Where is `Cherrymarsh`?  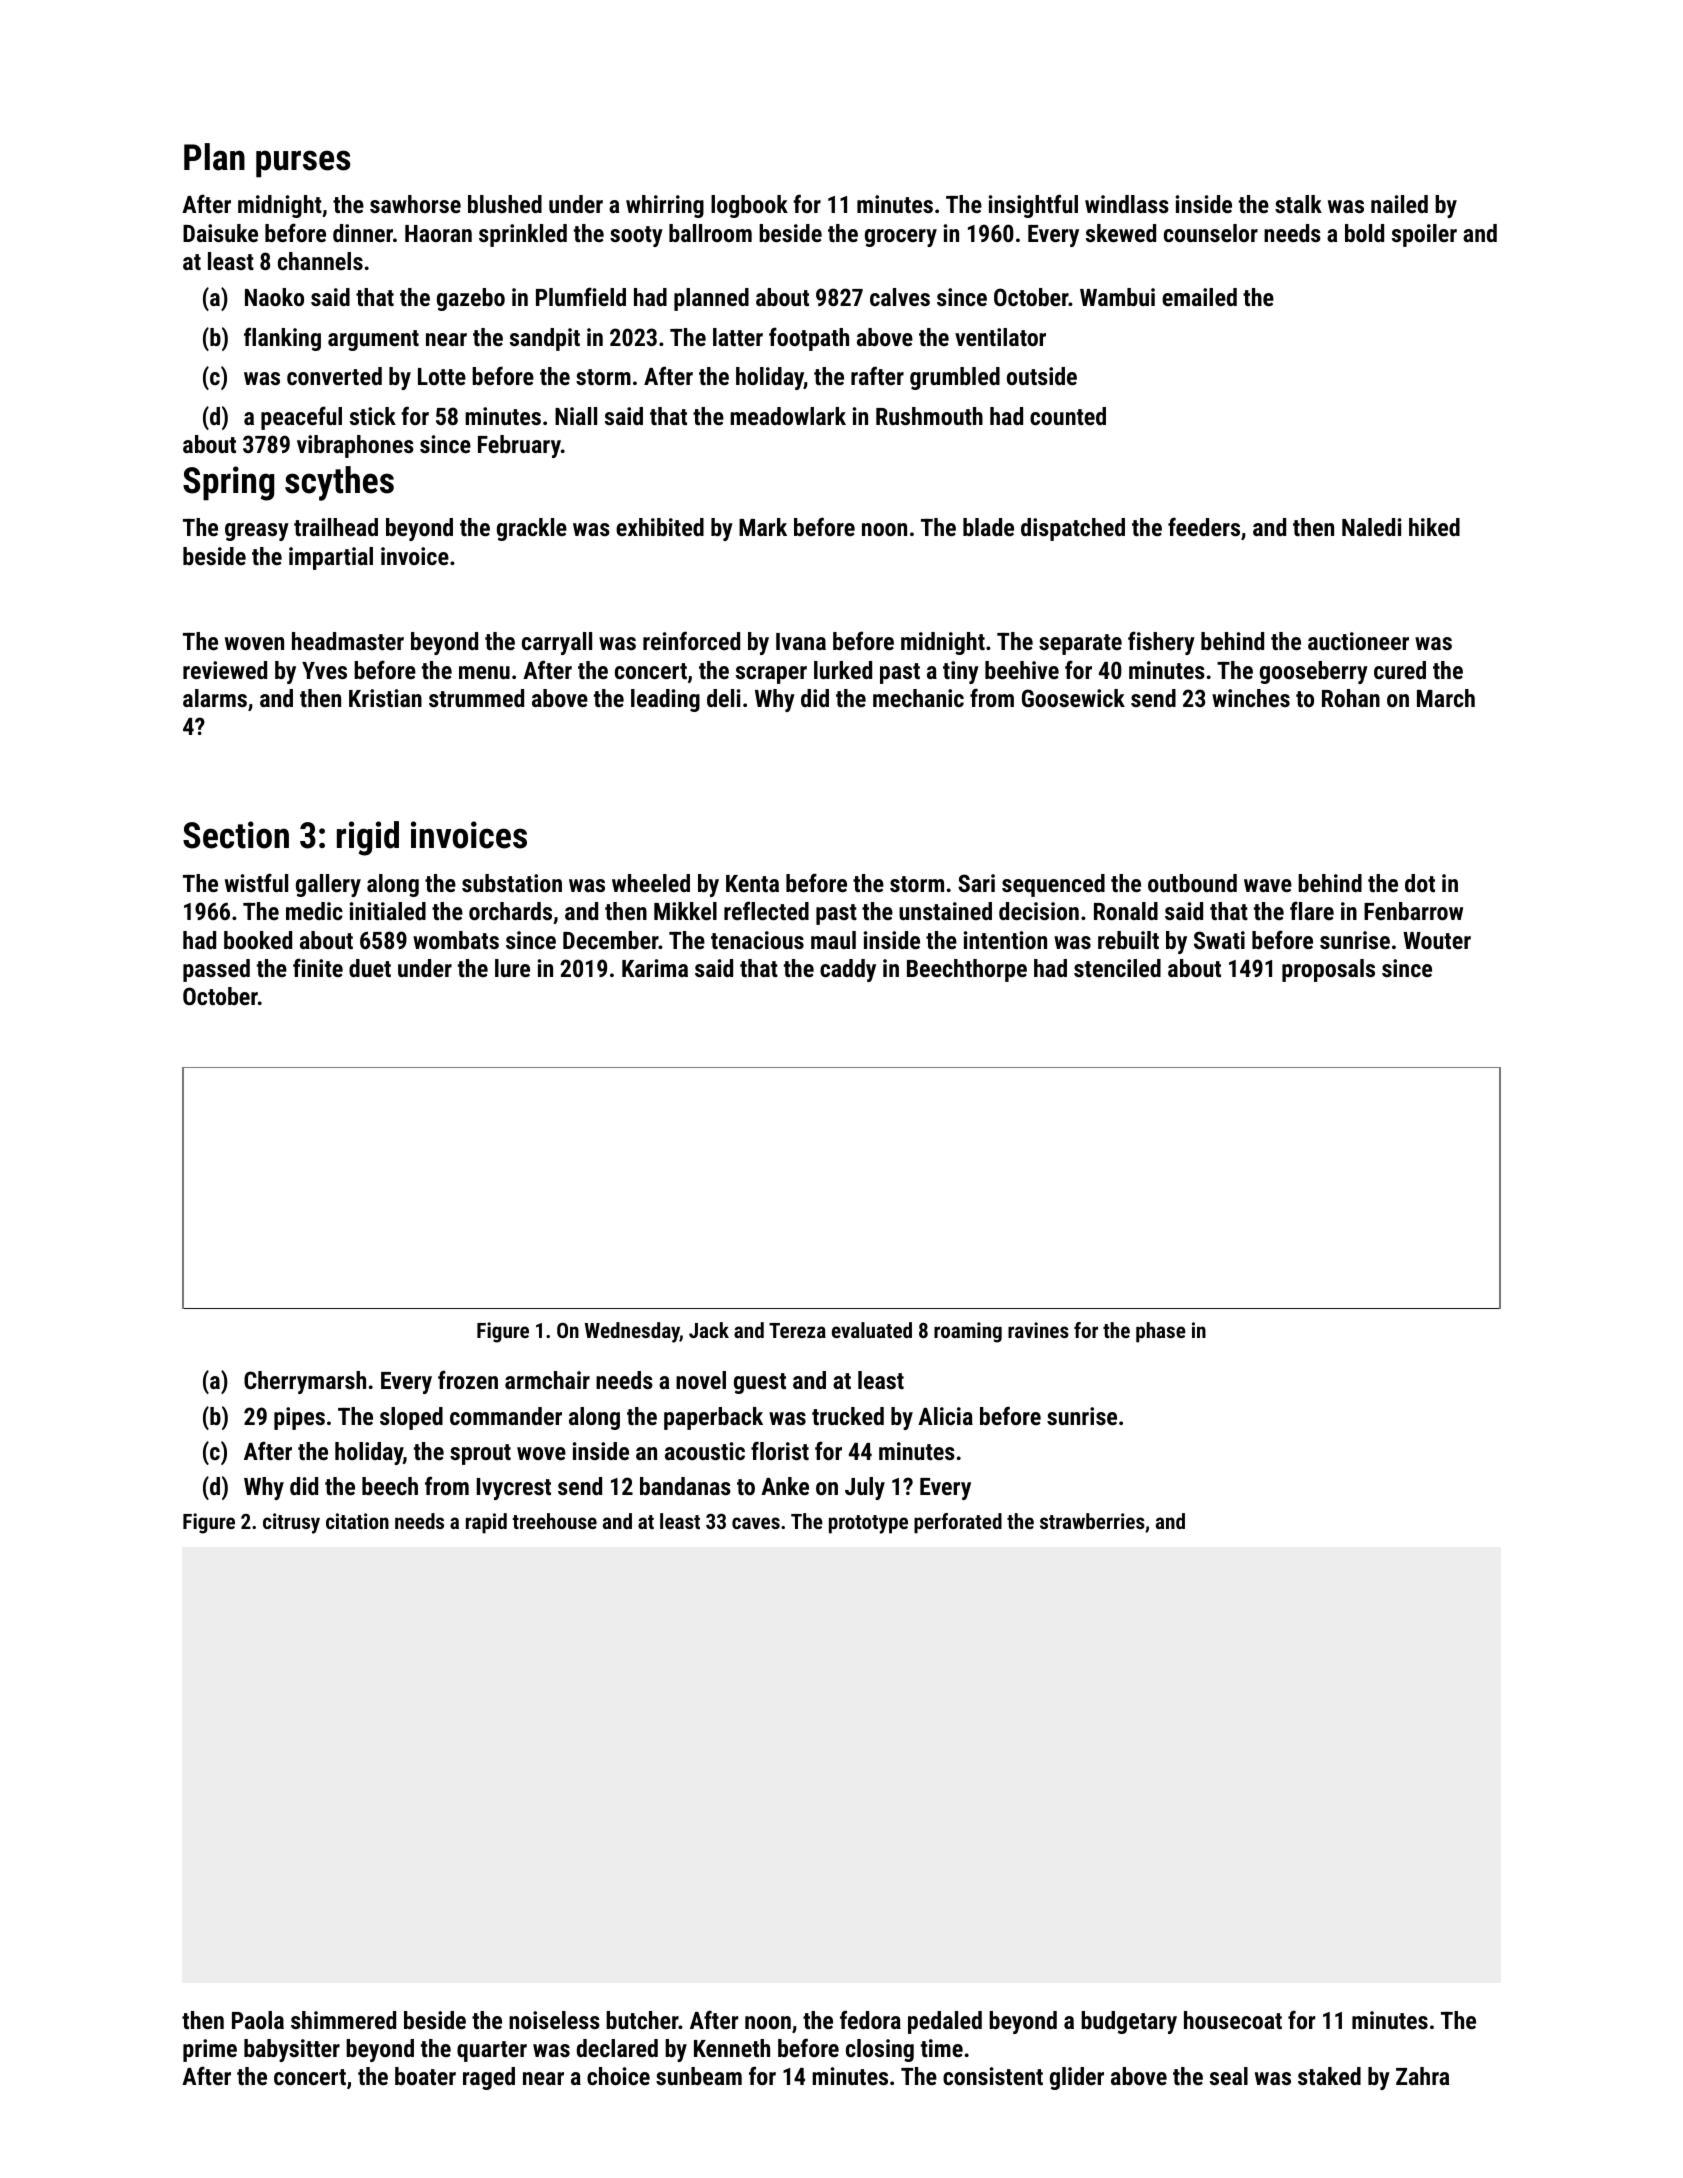
Cherrymarsh is located at coordinates (305, 1382).
